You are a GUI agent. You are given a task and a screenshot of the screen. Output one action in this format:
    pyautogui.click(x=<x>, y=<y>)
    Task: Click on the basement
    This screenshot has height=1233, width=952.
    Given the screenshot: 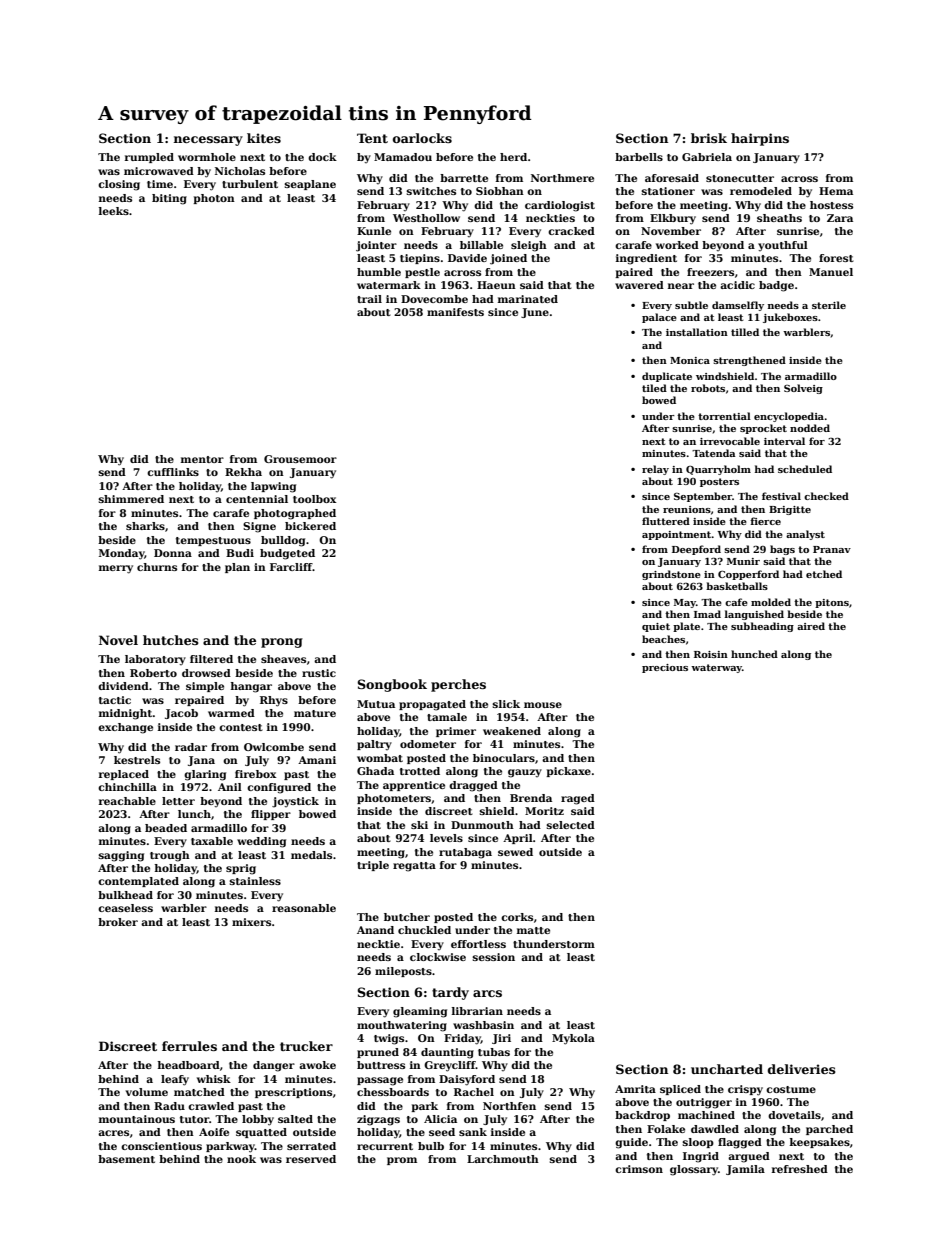 What is the action you would take?
    pyautogui.click(x=126, y=1159)
